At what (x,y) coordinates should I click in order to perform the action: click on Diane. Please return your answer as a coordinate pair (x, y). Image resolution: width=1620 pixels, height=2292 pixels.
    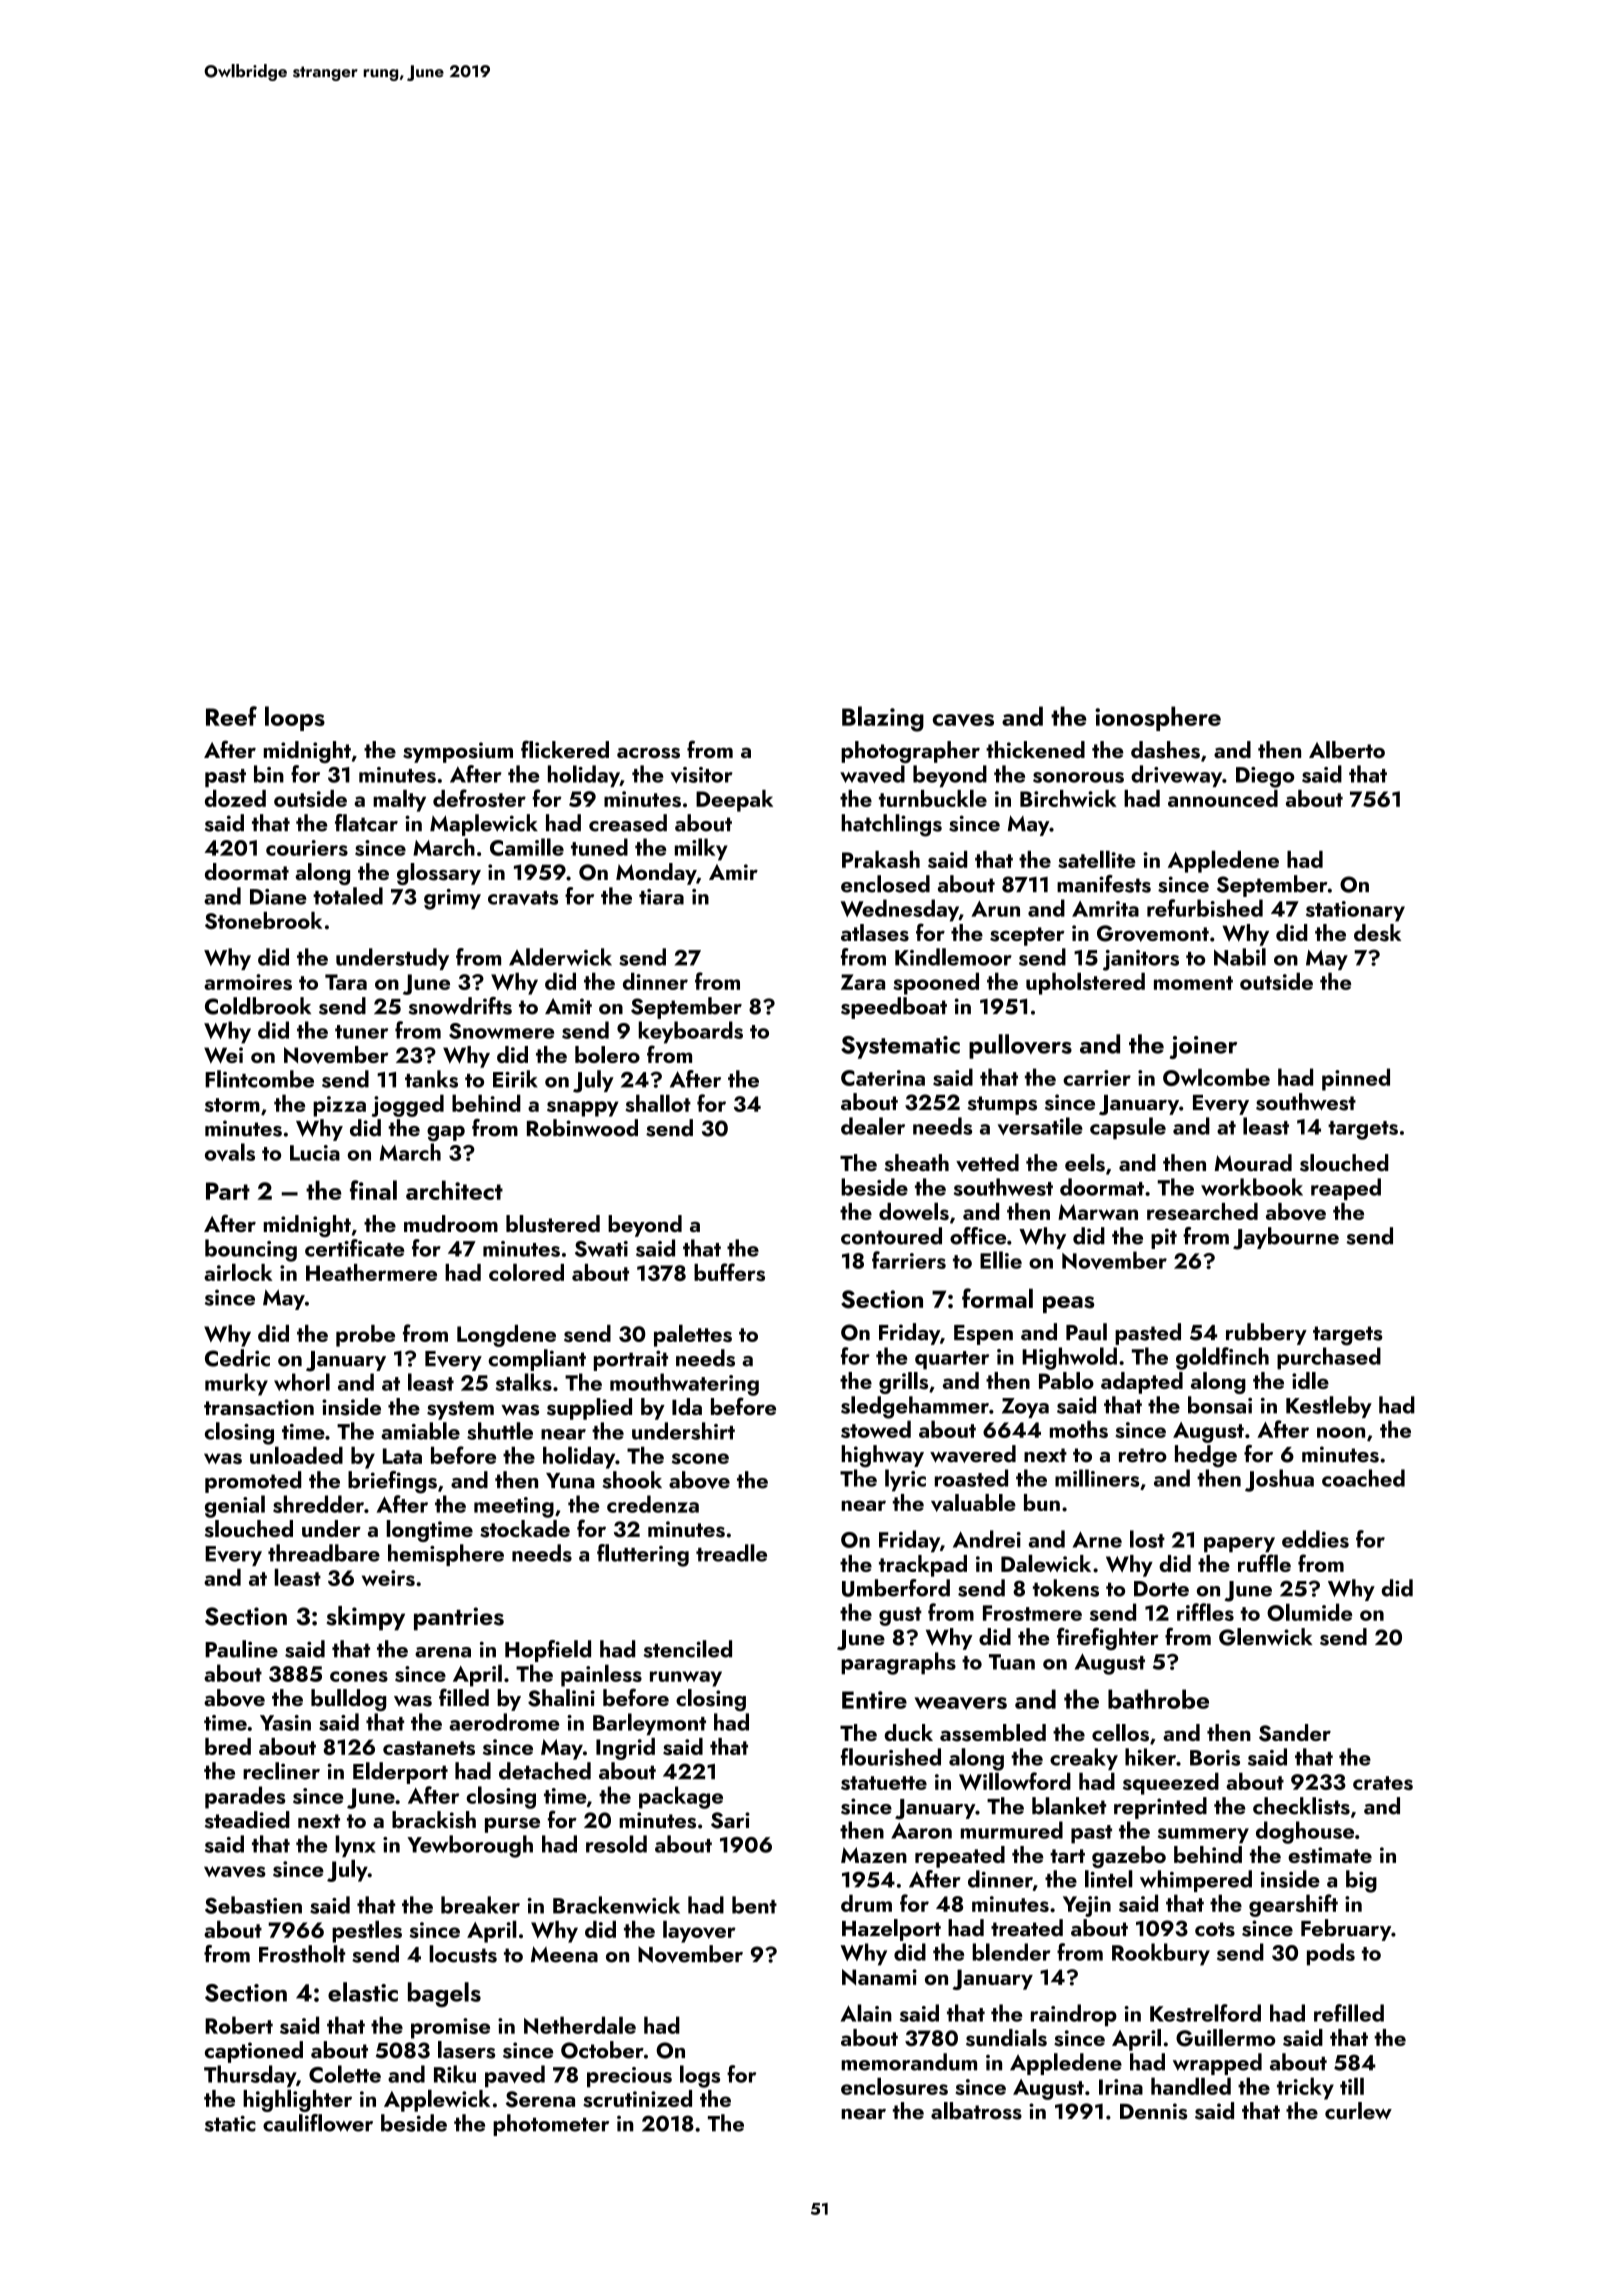
    Looking at the image, I should click on (278, 897).
